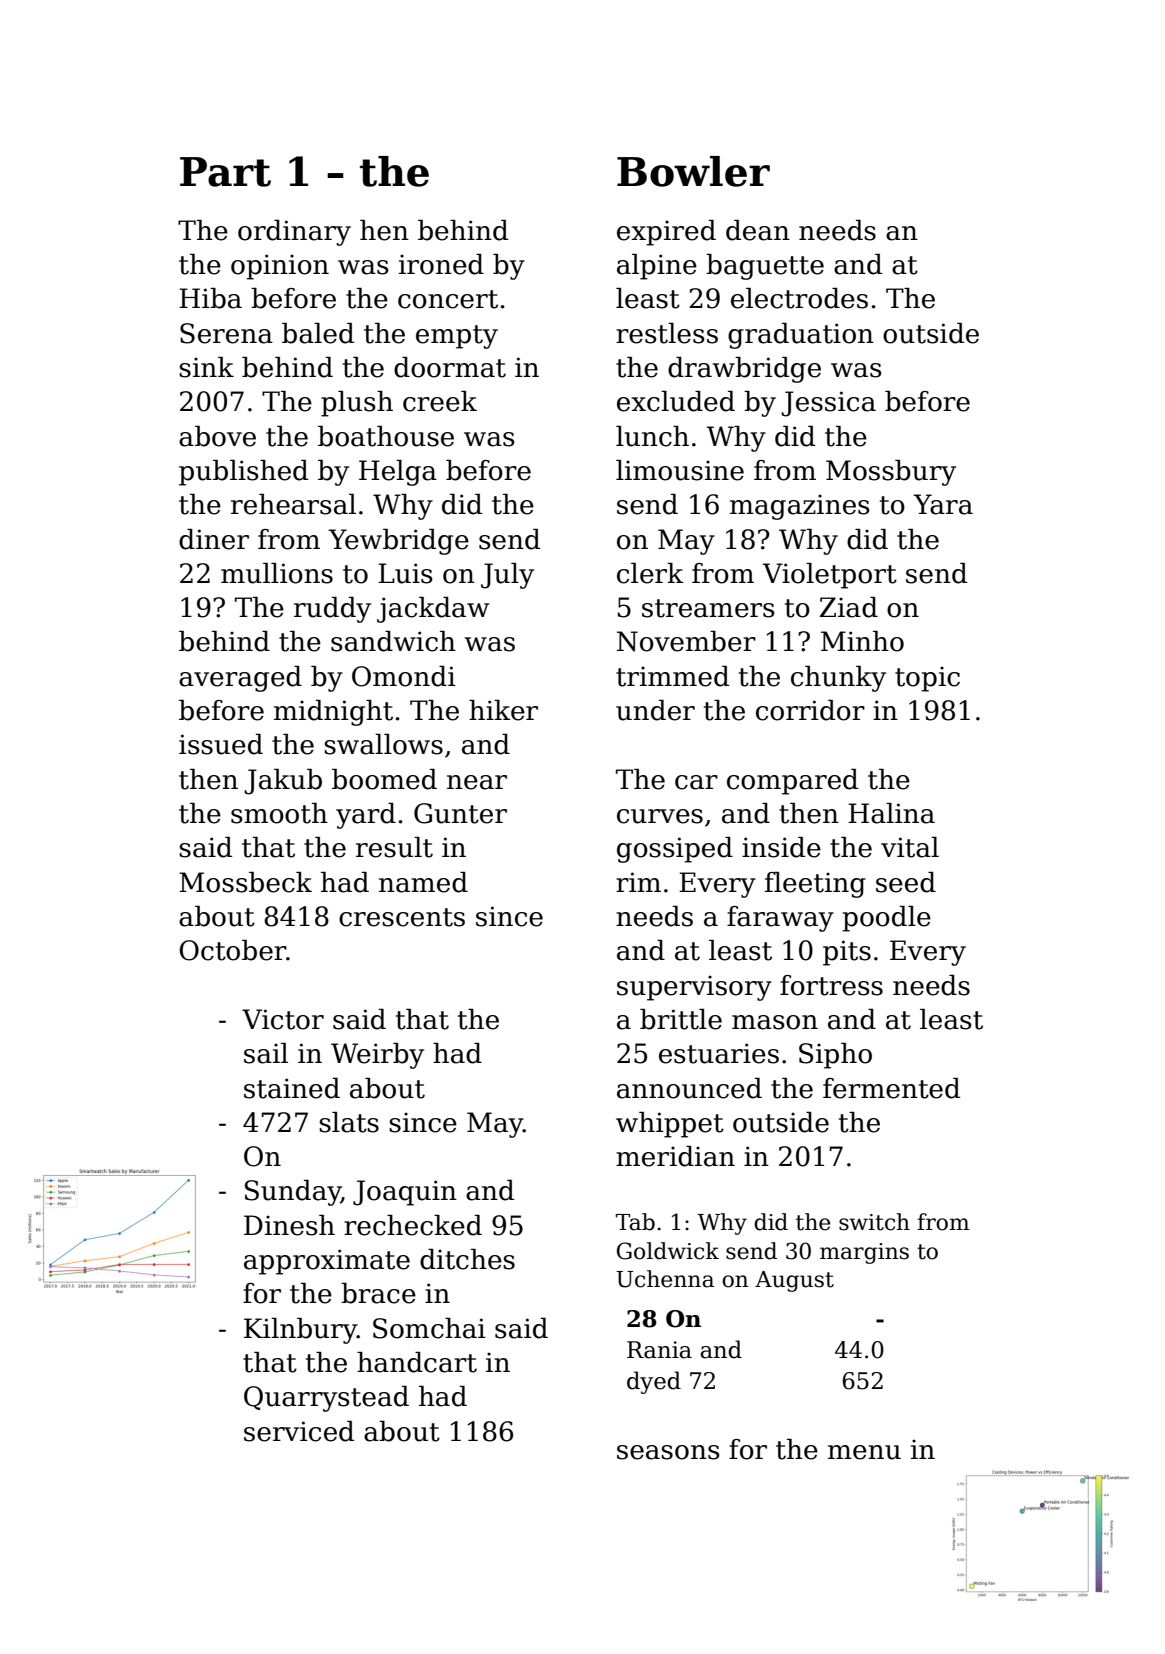 The width and height of the page is (1165, 1654). Describe the element at coordinates (792, 782) in the page. I see `compared` at that location.
